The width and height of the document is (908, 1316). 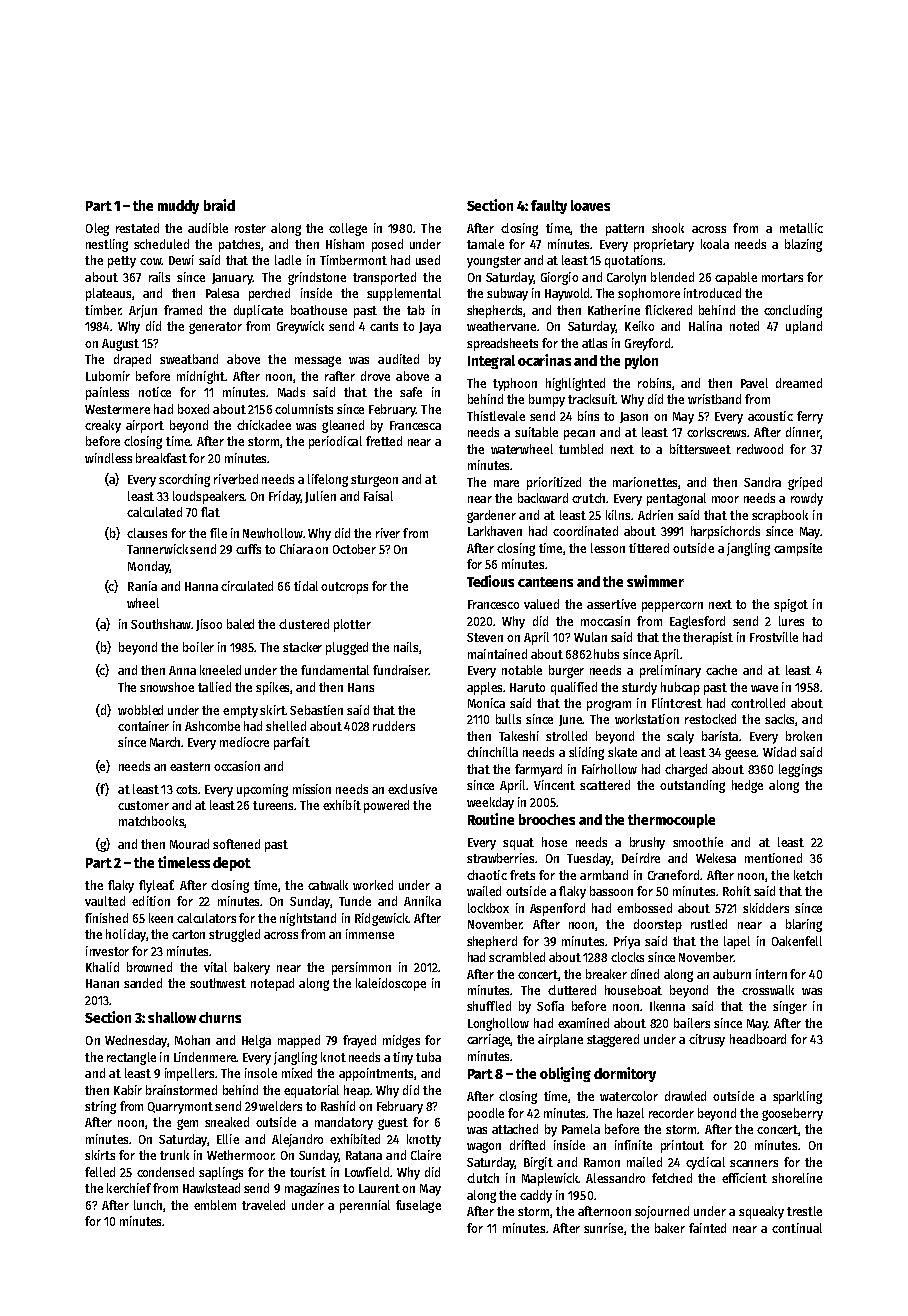 I want to click on preliminary, so click(x=670, y=671).
